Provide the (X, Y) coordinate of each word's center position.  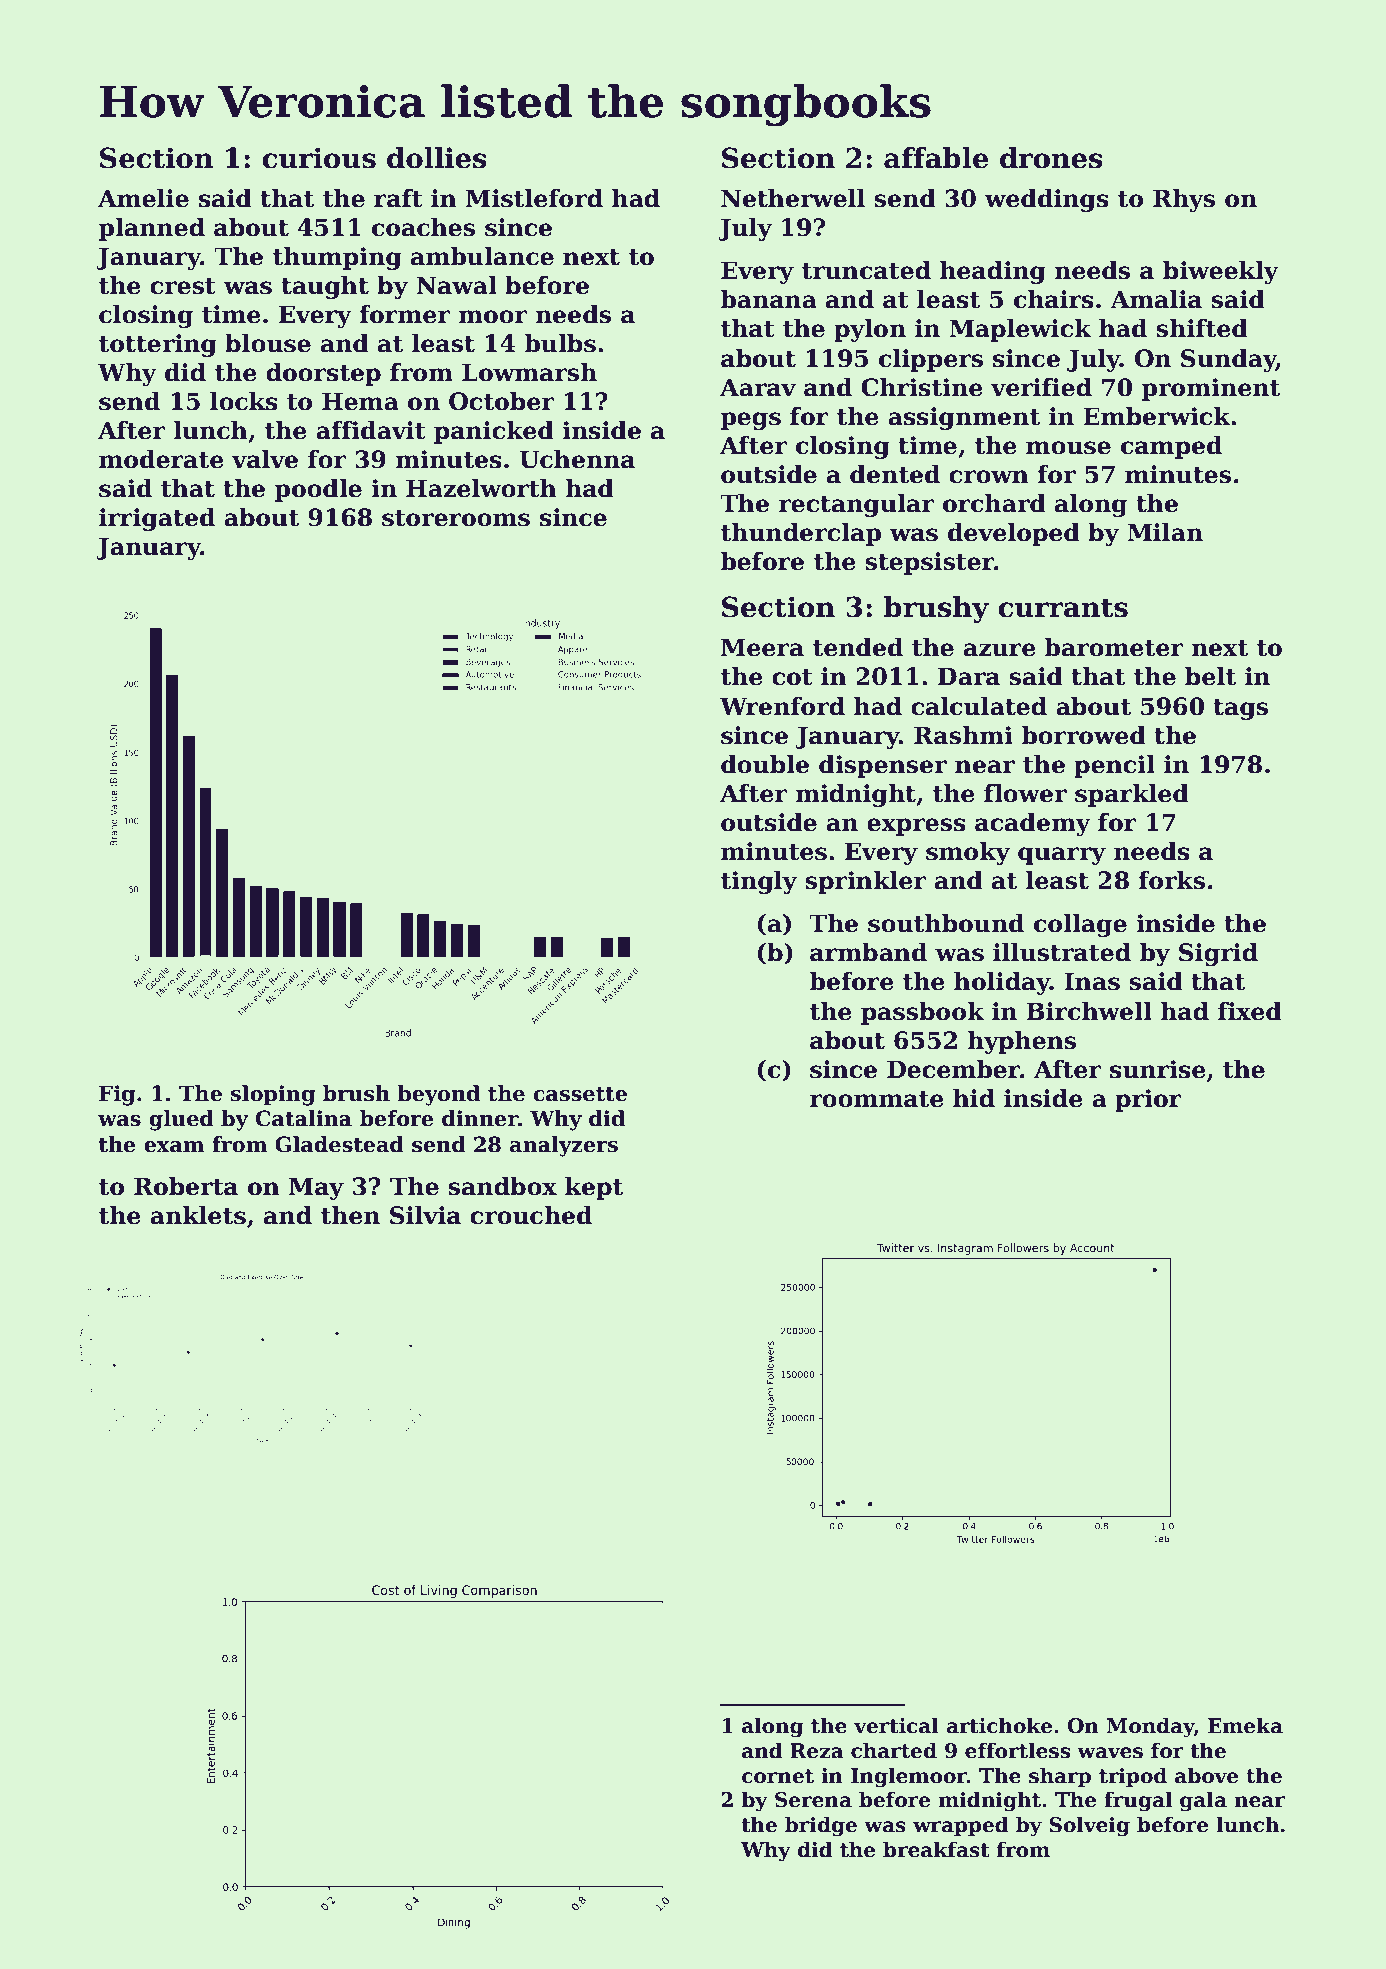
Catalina (304, 1118)
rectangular (856, 505)
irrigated (157, 519)
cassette (580, 1094)
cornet (778, 1776)
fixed (1250, 1011)
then (350, 1215)
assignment (964, 418)
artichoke (999, 1725)
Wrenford (782, 706)
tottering (158, 345)
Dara (969, 676)
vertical (896, 1725)
